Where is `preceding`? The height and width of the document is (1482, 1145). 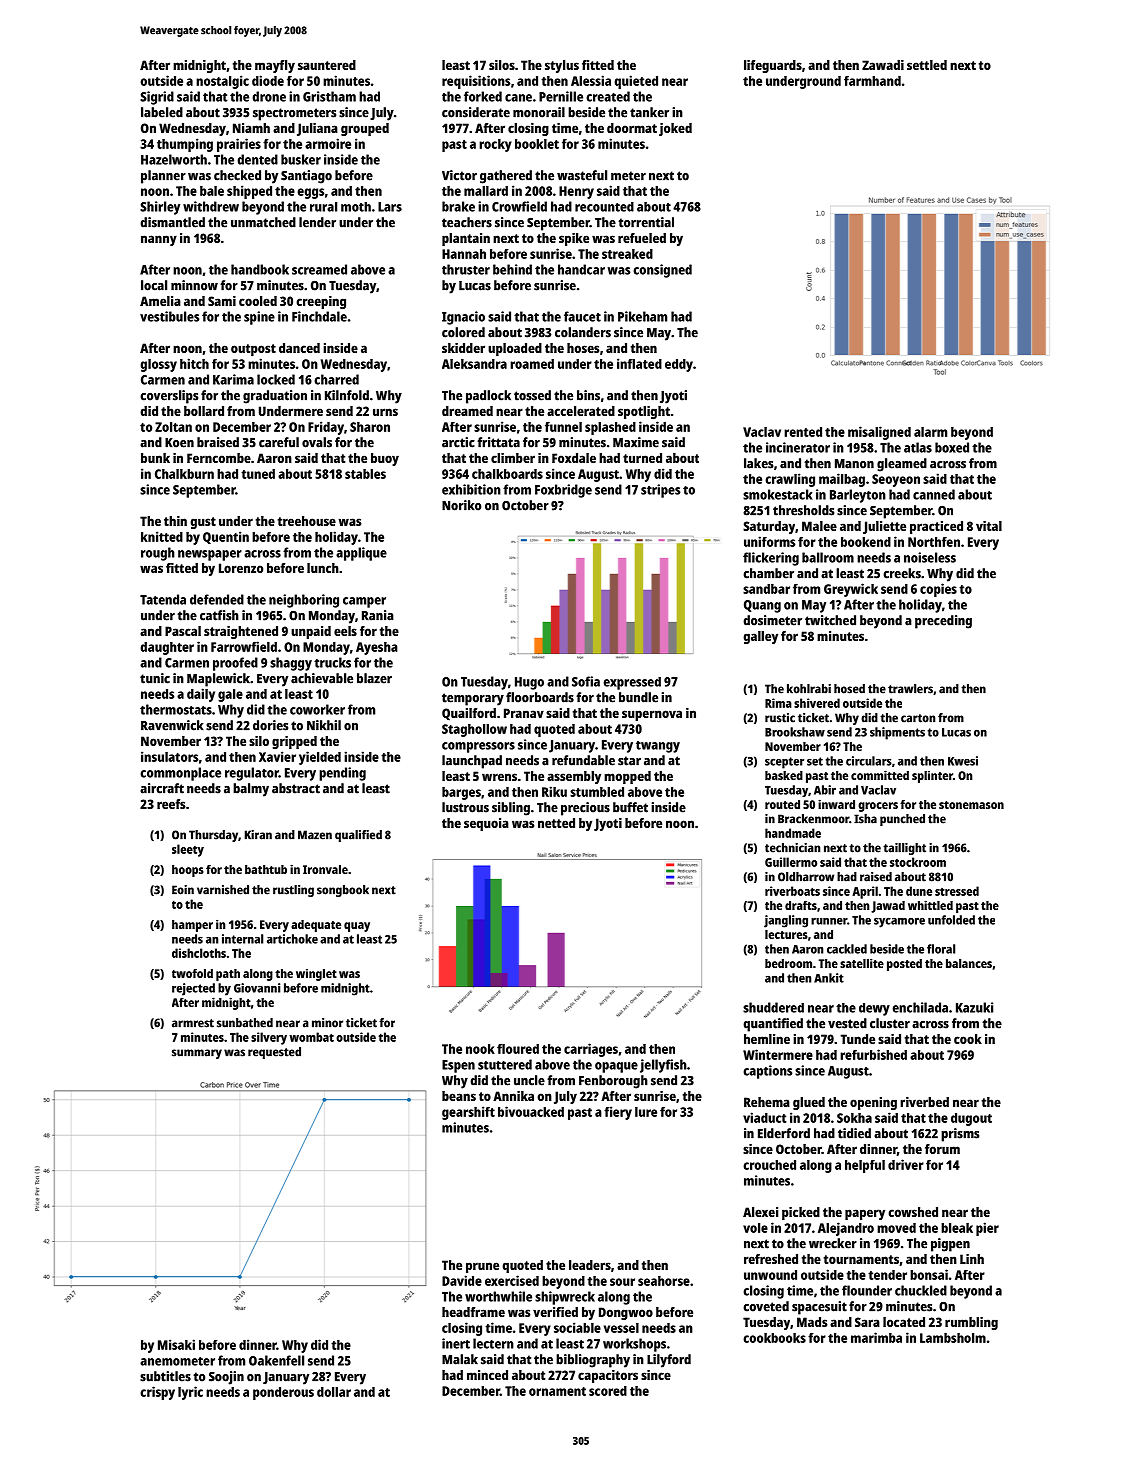 preceding is located at coordinates (943, 622).
